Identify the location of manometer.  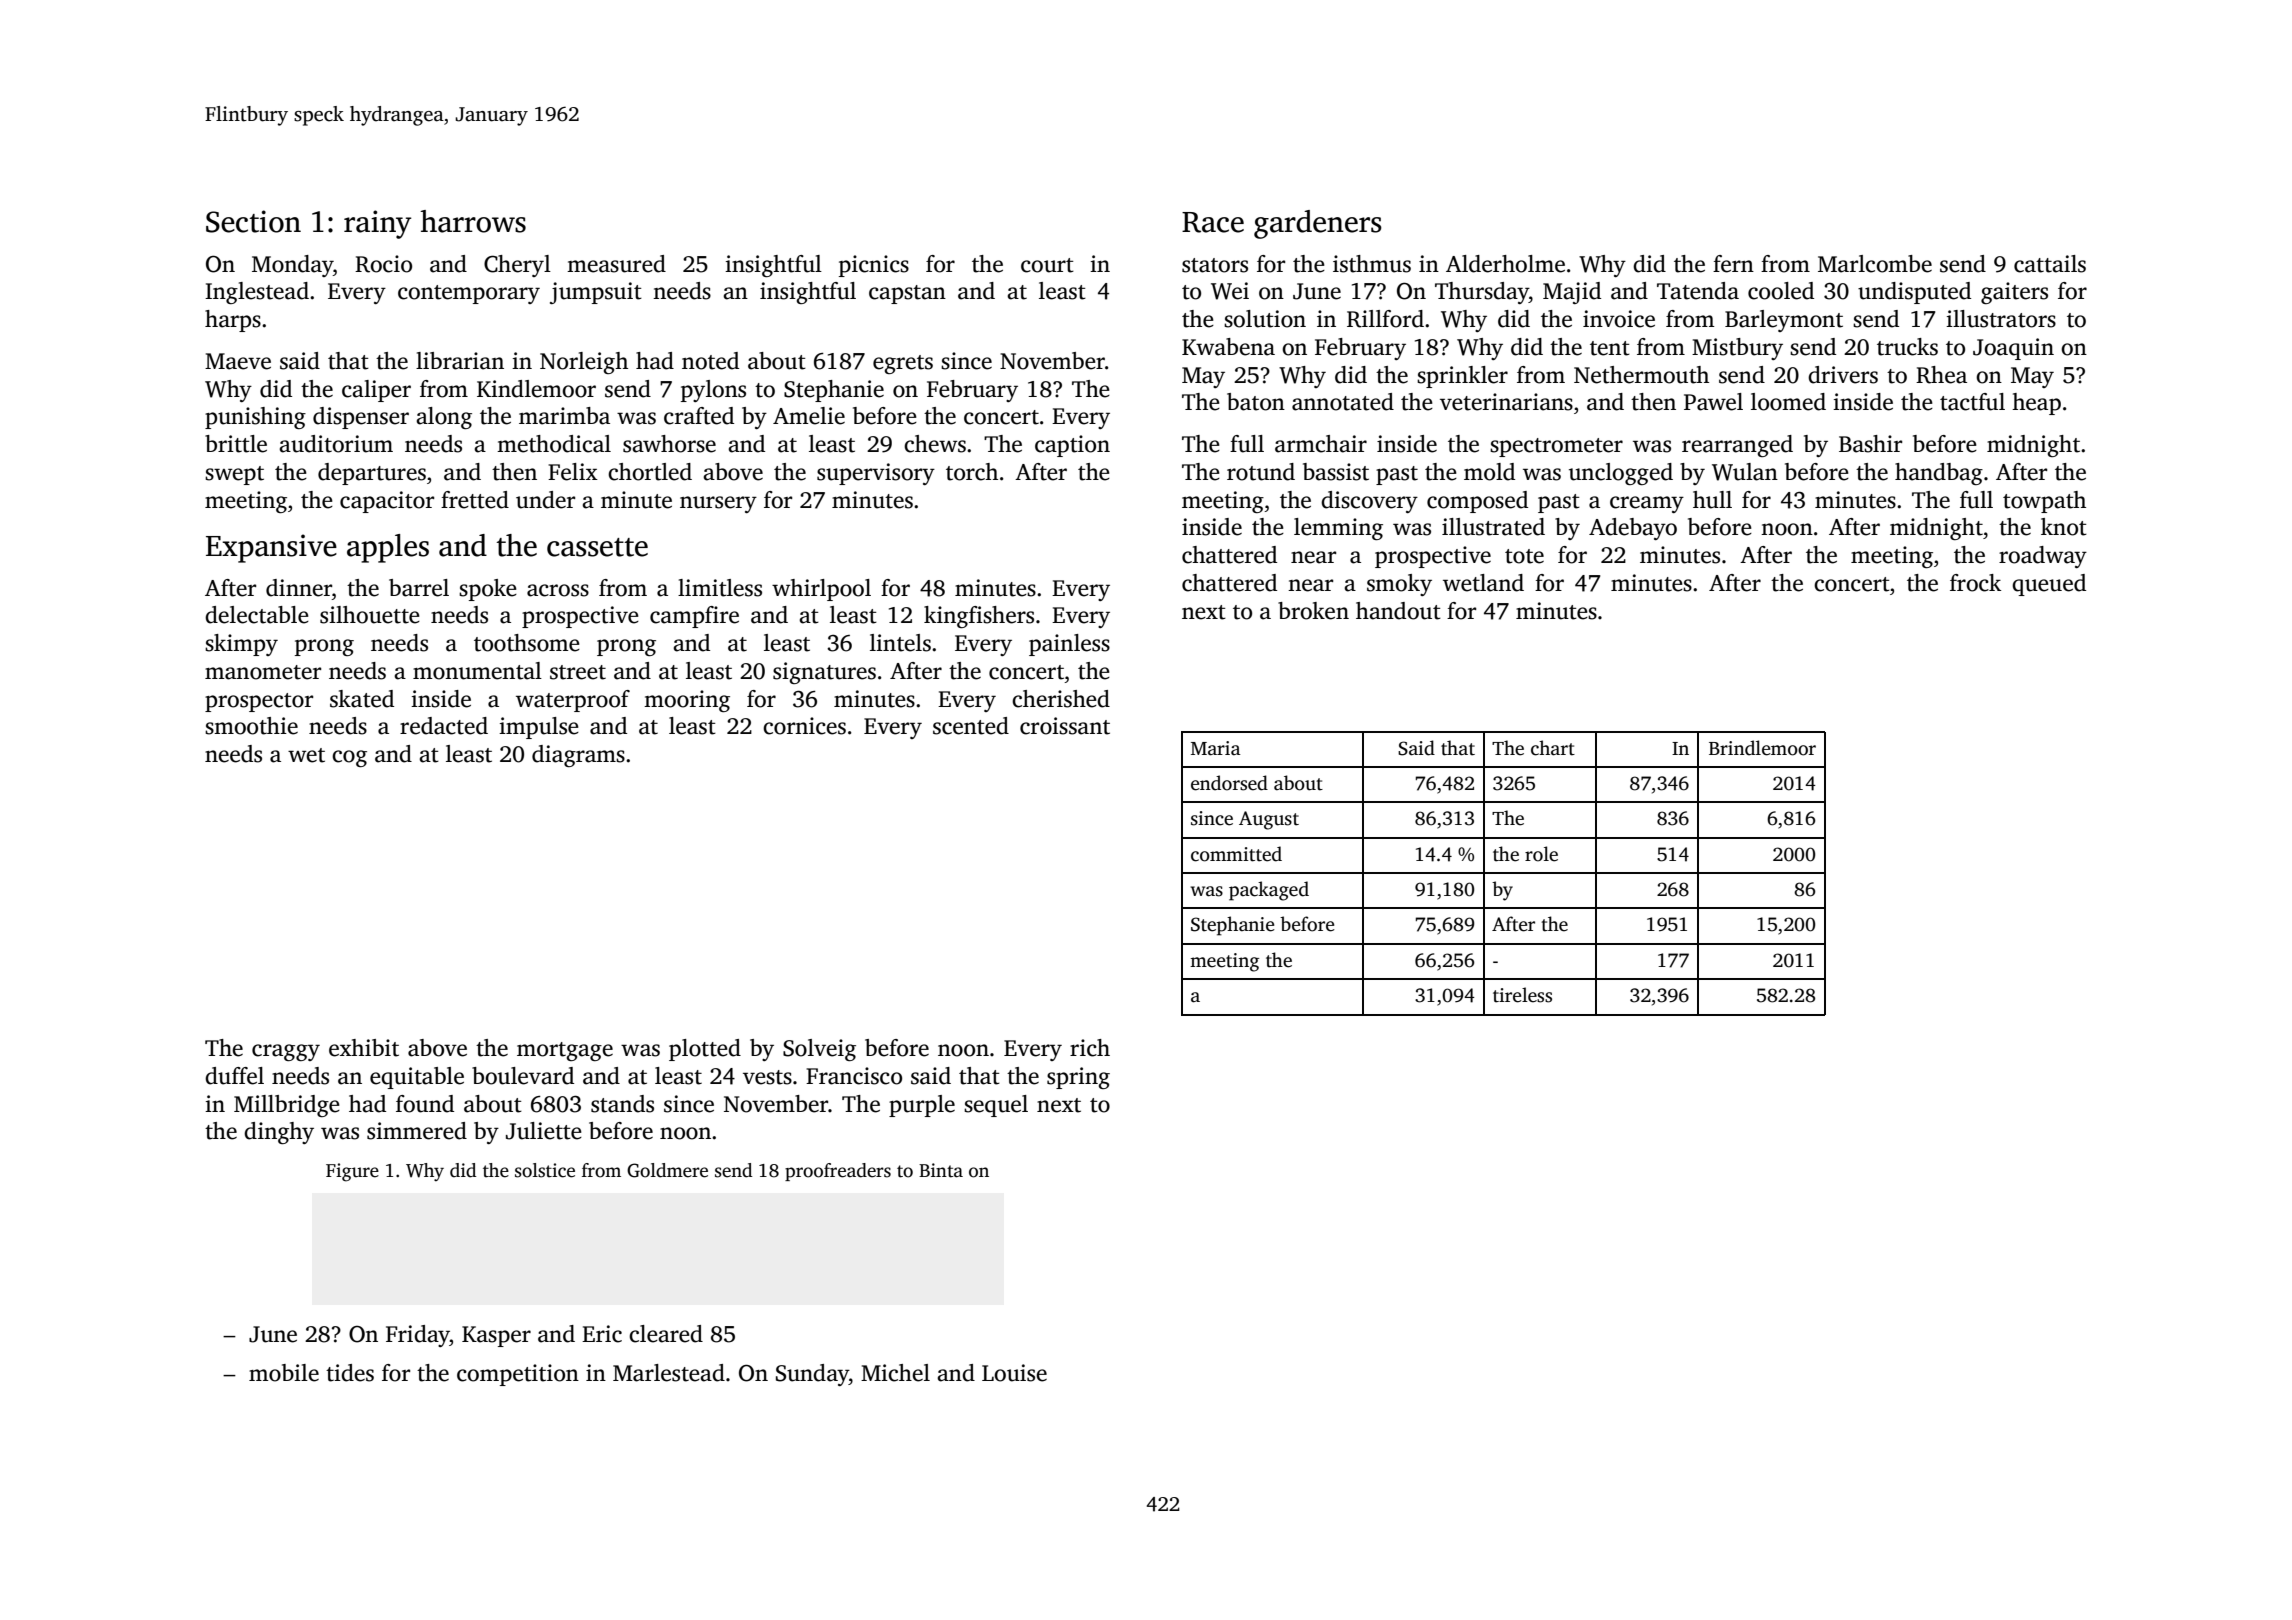
(263, 672).
